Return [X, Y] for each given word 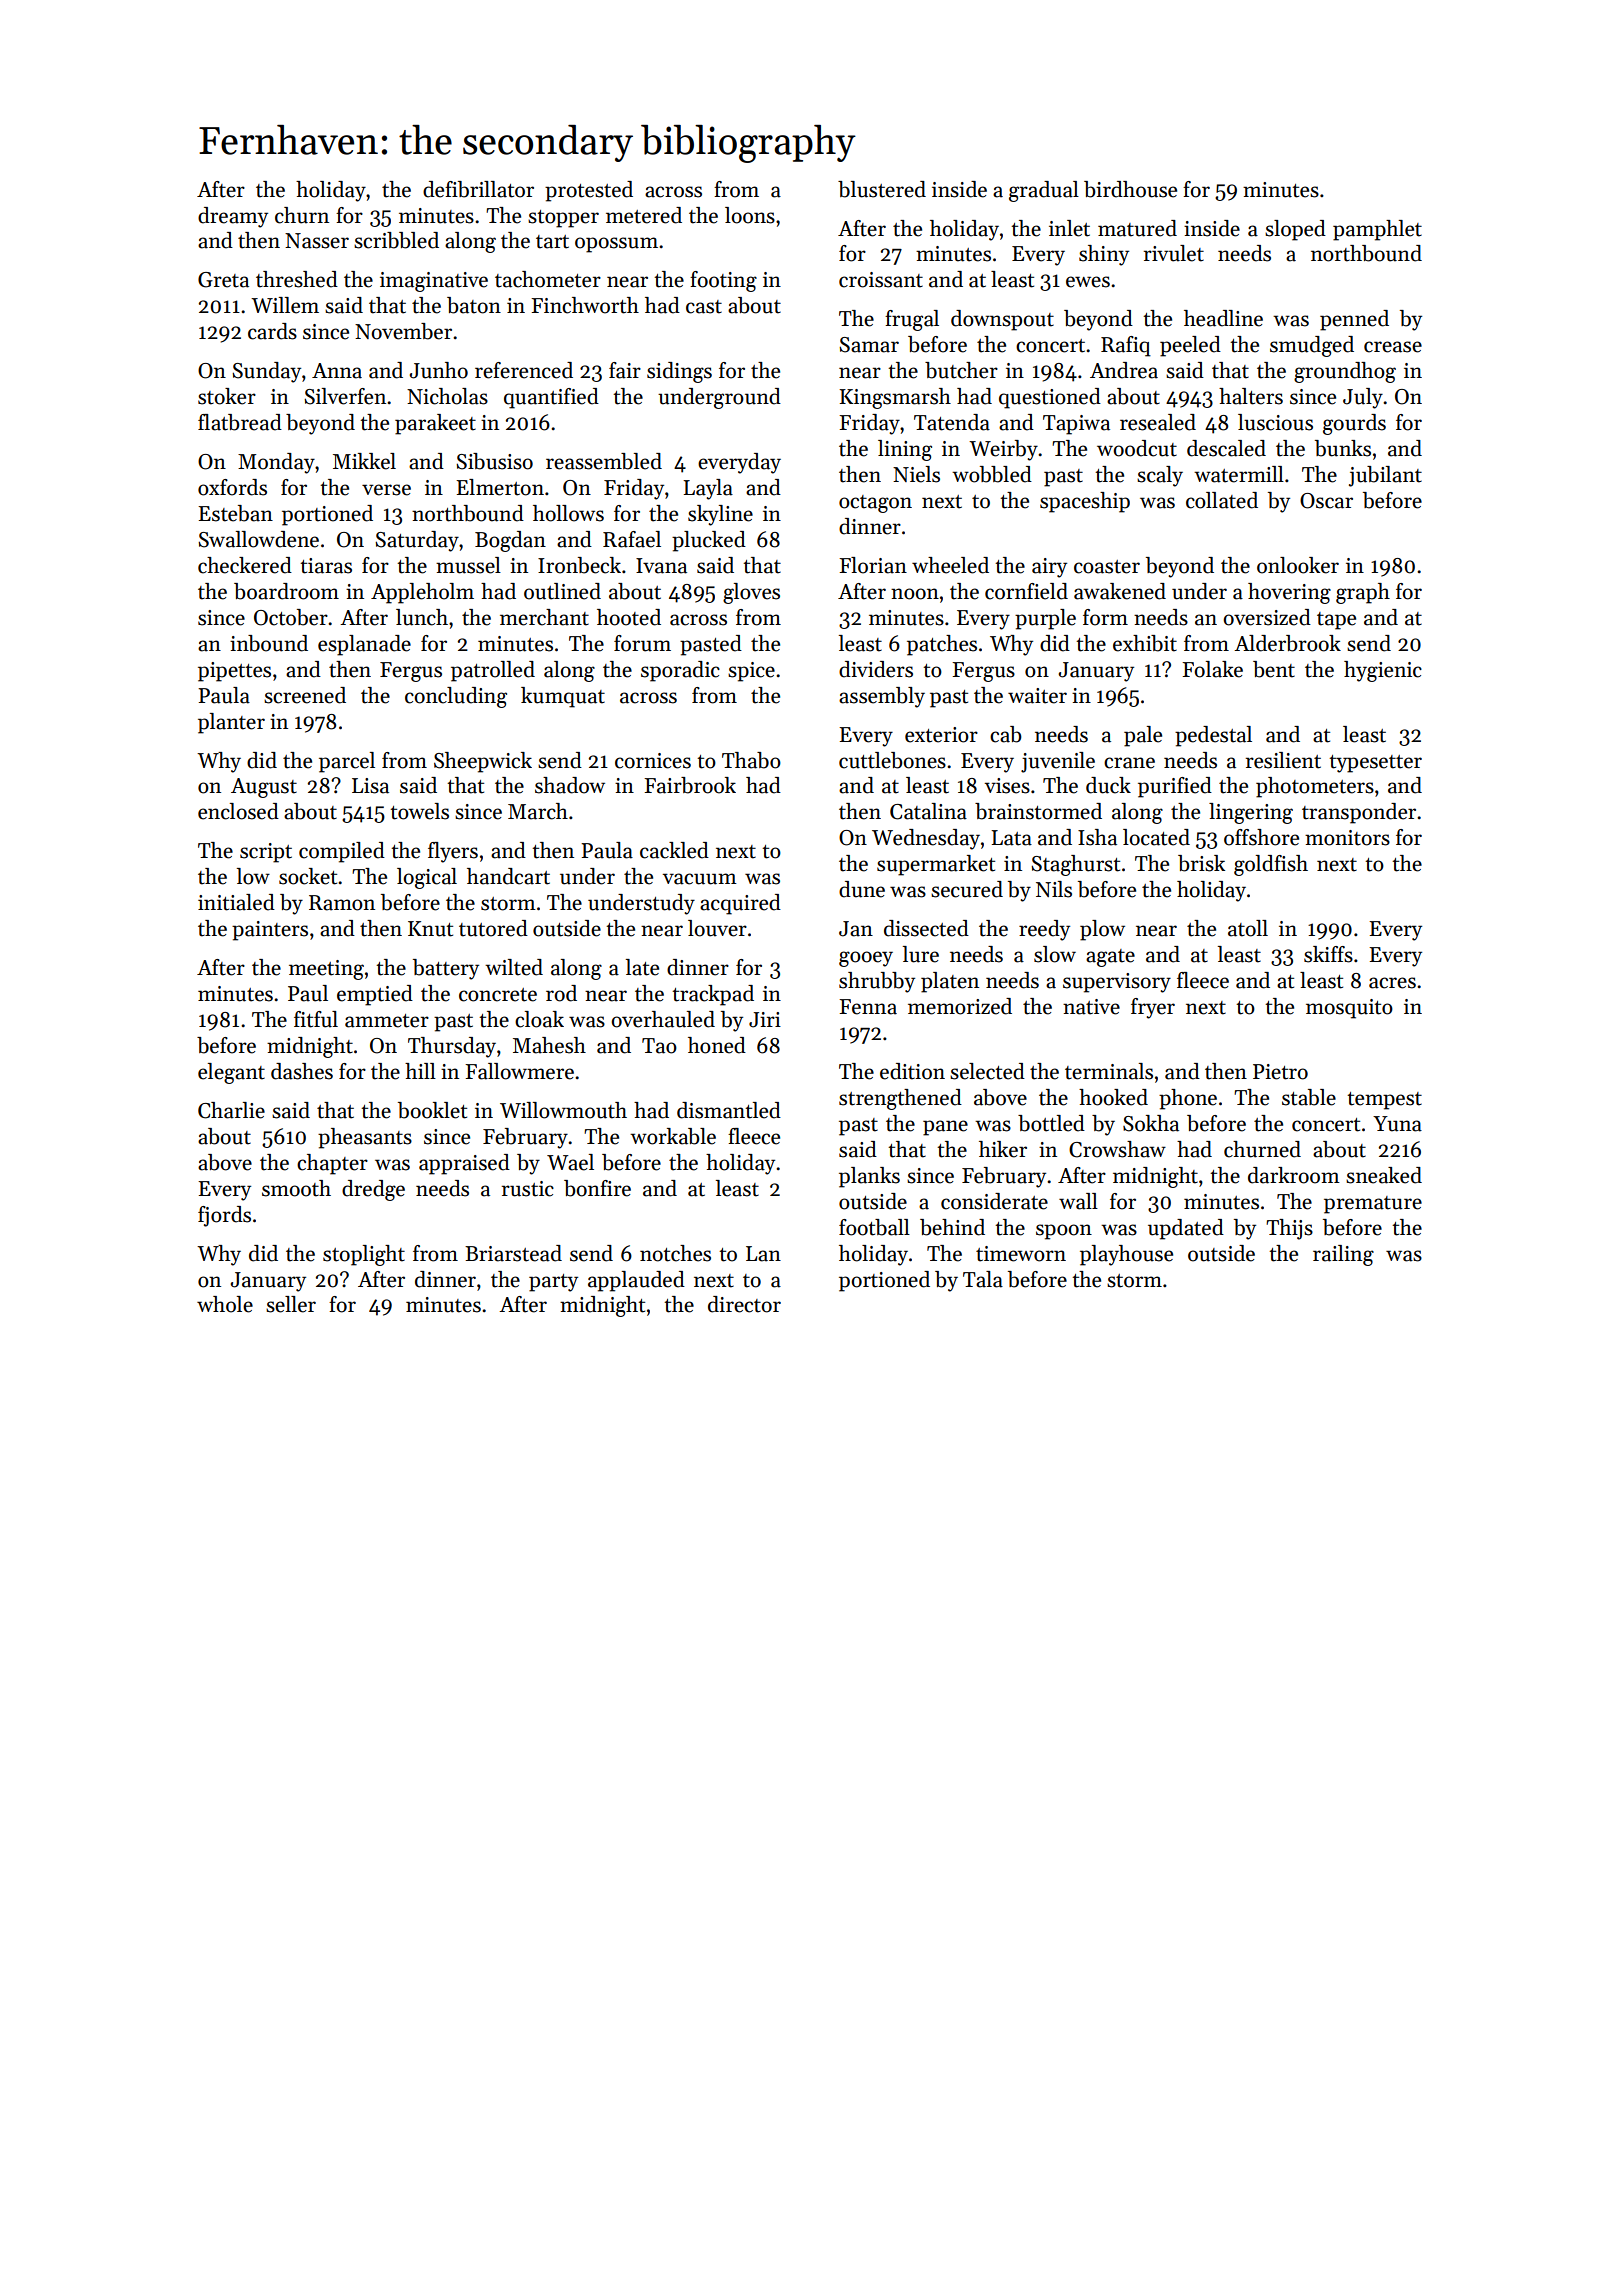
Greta [223, 280]
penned [1354, 320]
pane [945, 1128]
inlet [1069, 228]
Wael [570, 1162]
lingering [1251, 813]
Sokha [1151, 1123]
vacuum [700, 879]
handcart [508, 876]
